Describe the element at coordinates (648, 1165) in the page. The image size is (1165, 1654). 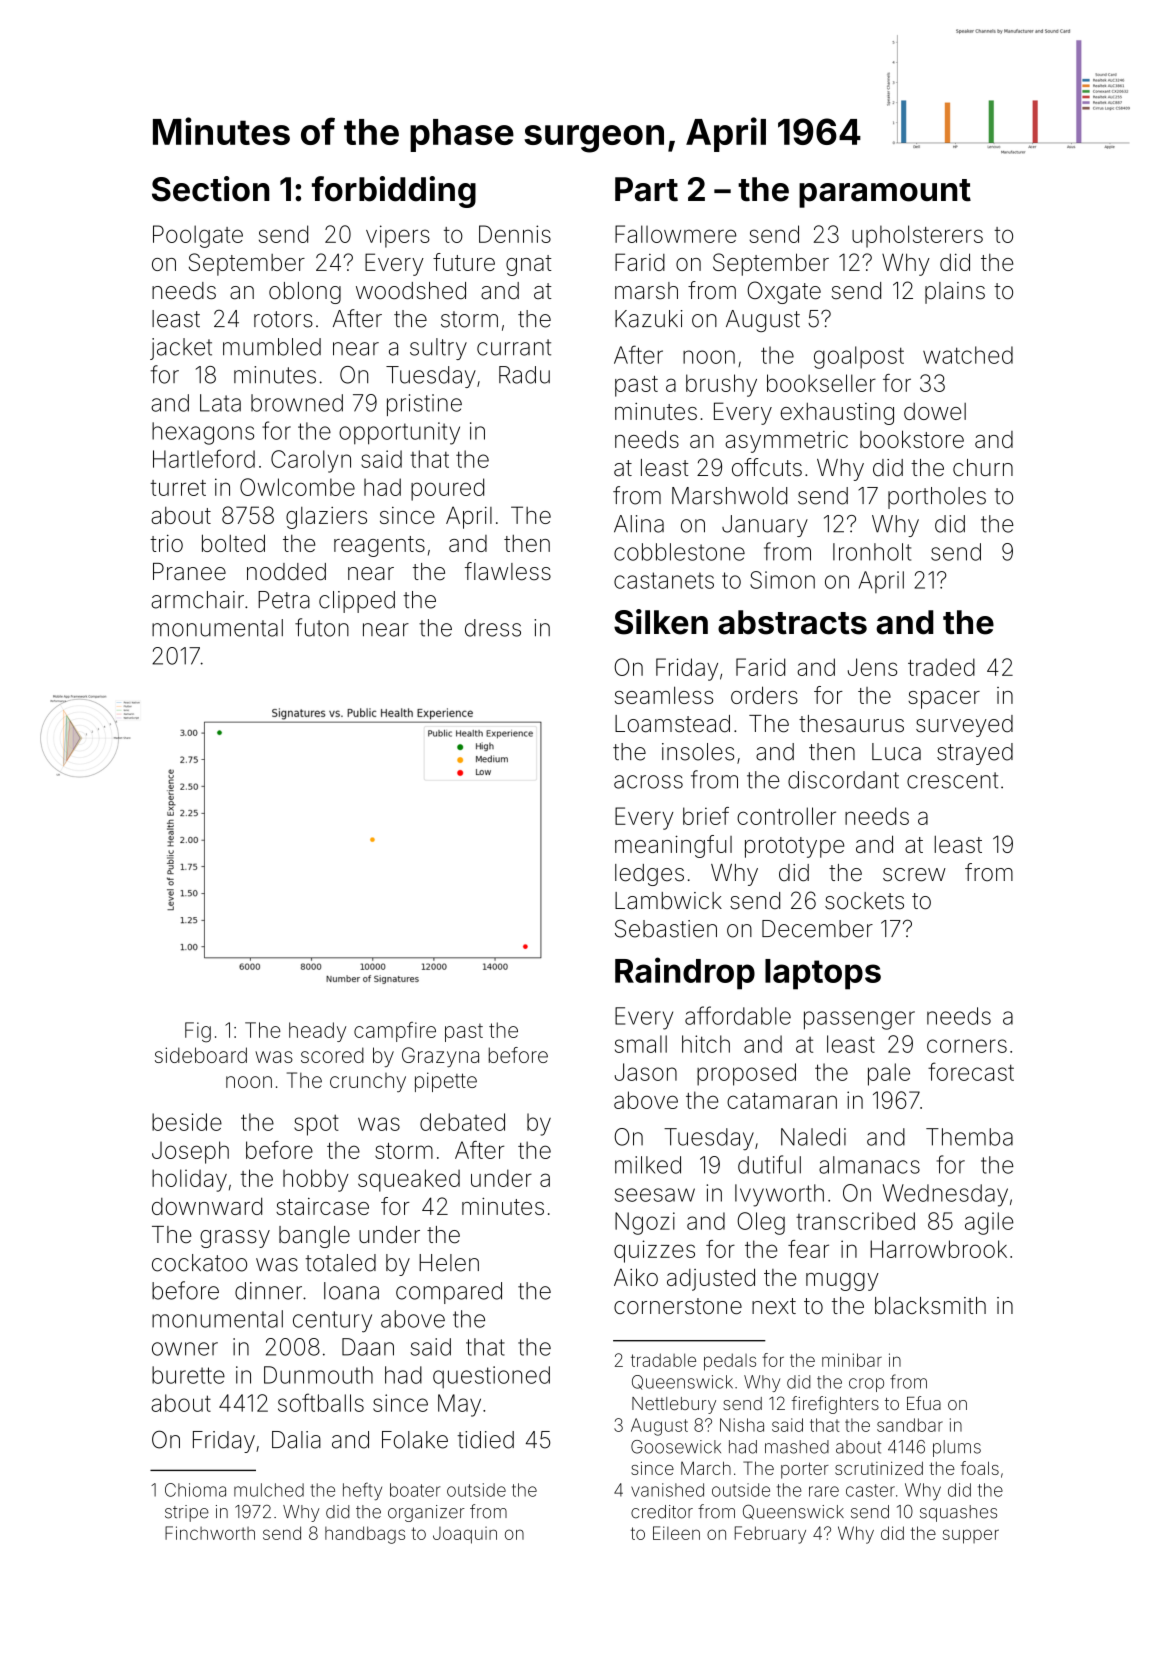
I see `milked` at that location.
